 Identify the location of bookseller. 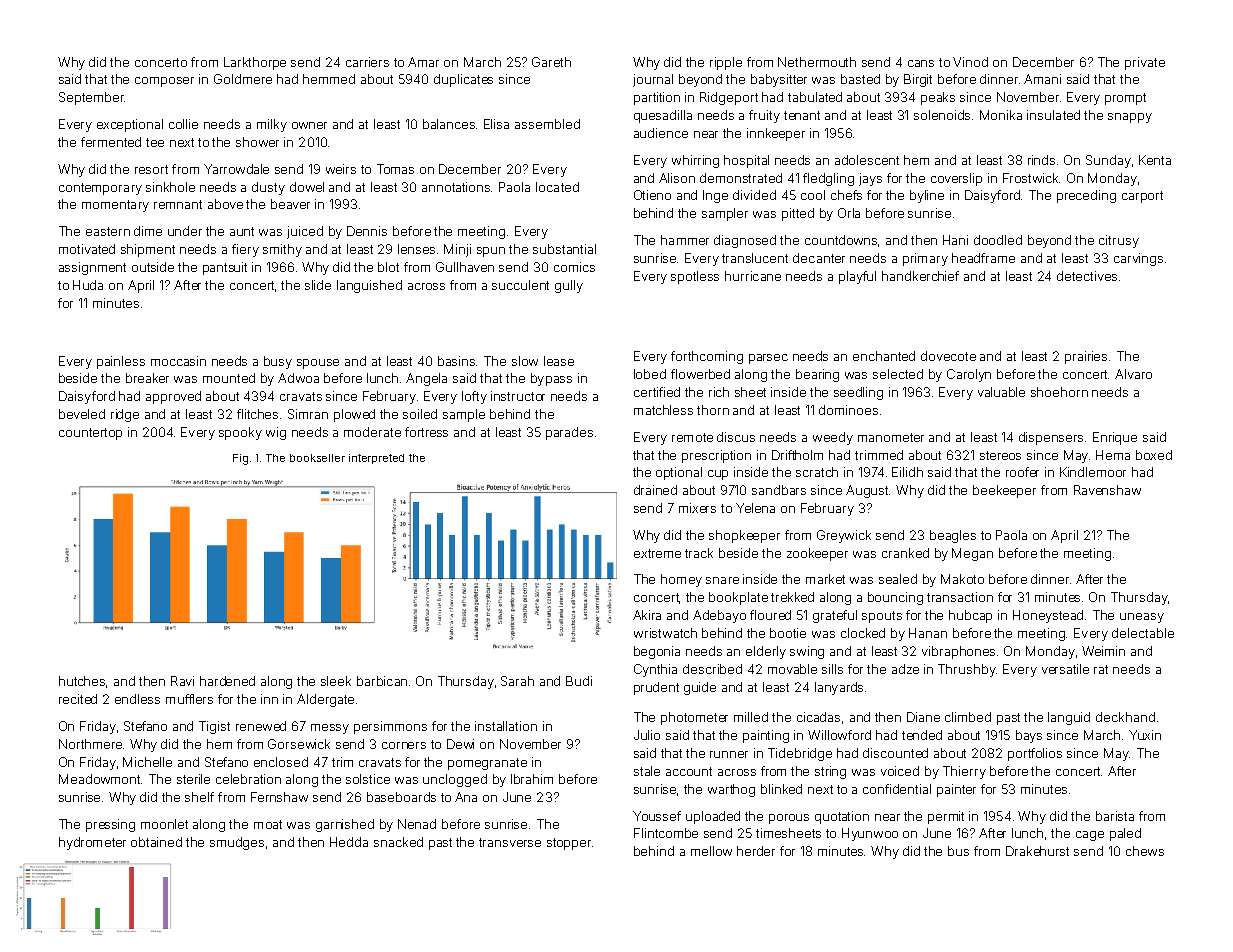
(317, 458).
